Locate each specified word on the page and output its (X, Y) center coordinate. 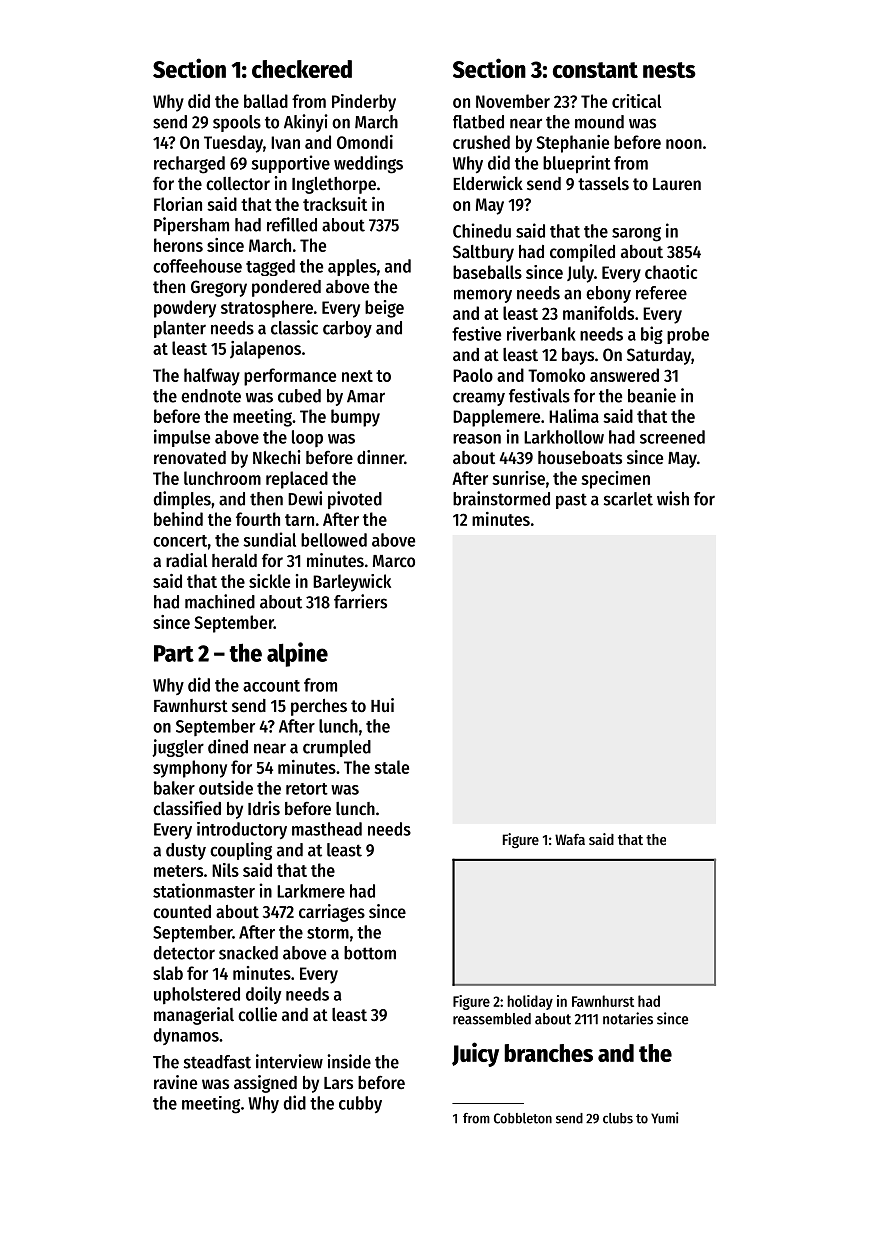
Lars (338, 1083)
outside (226, 787)
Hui (382, 705)
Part (174, 653)
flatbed (478, 122)
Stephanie (572, 144)
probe (688, 335)
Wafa (570, 839)
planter (180, 329)
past (571, 501)
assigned (265, 1084)
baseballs (487, 272)
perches (319, 707)
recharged (189, 165)
